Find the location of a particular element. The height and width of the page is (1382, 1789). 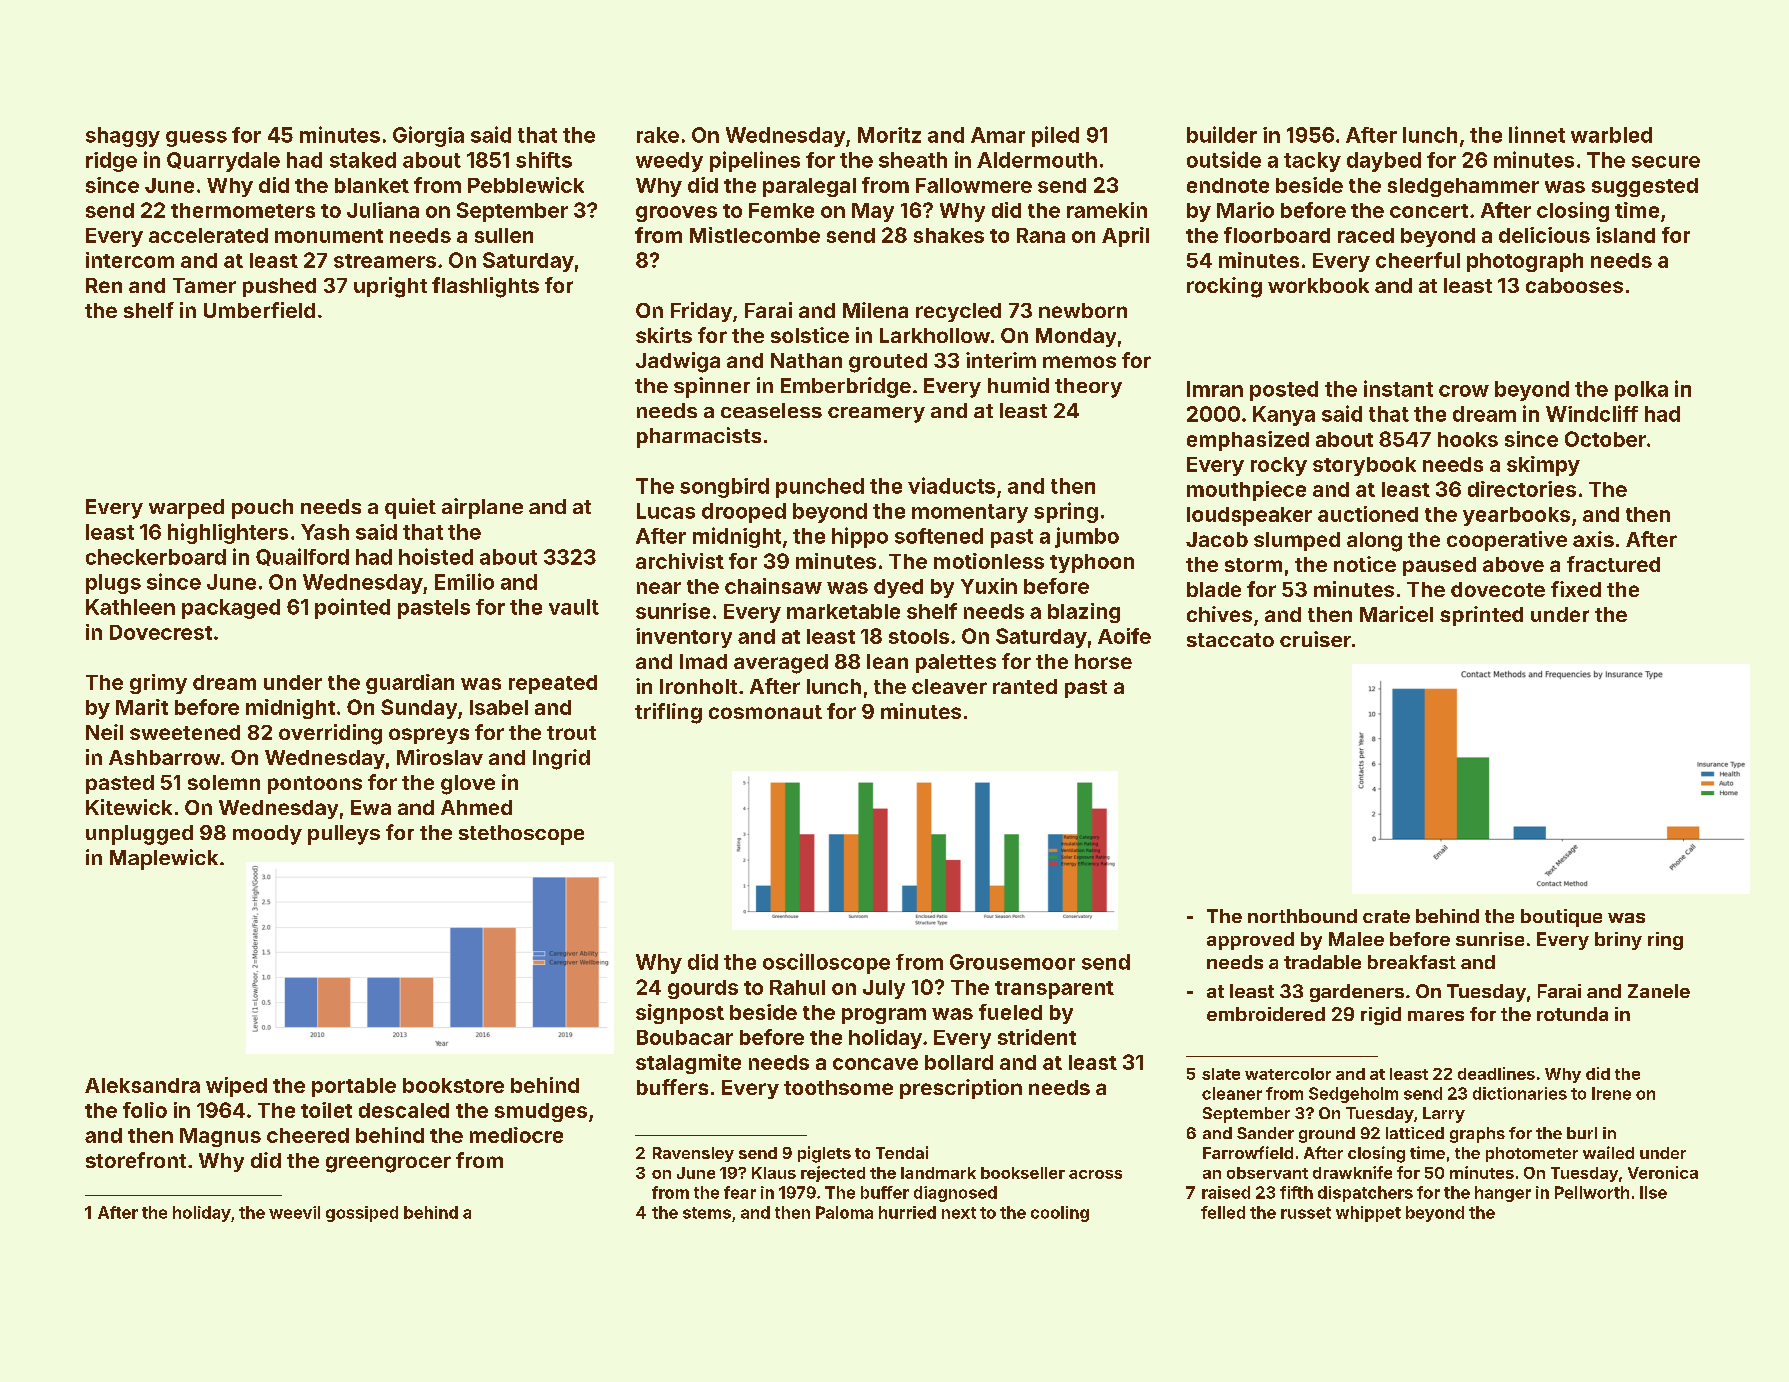

daybed is located at coordinates (1384, 162).
